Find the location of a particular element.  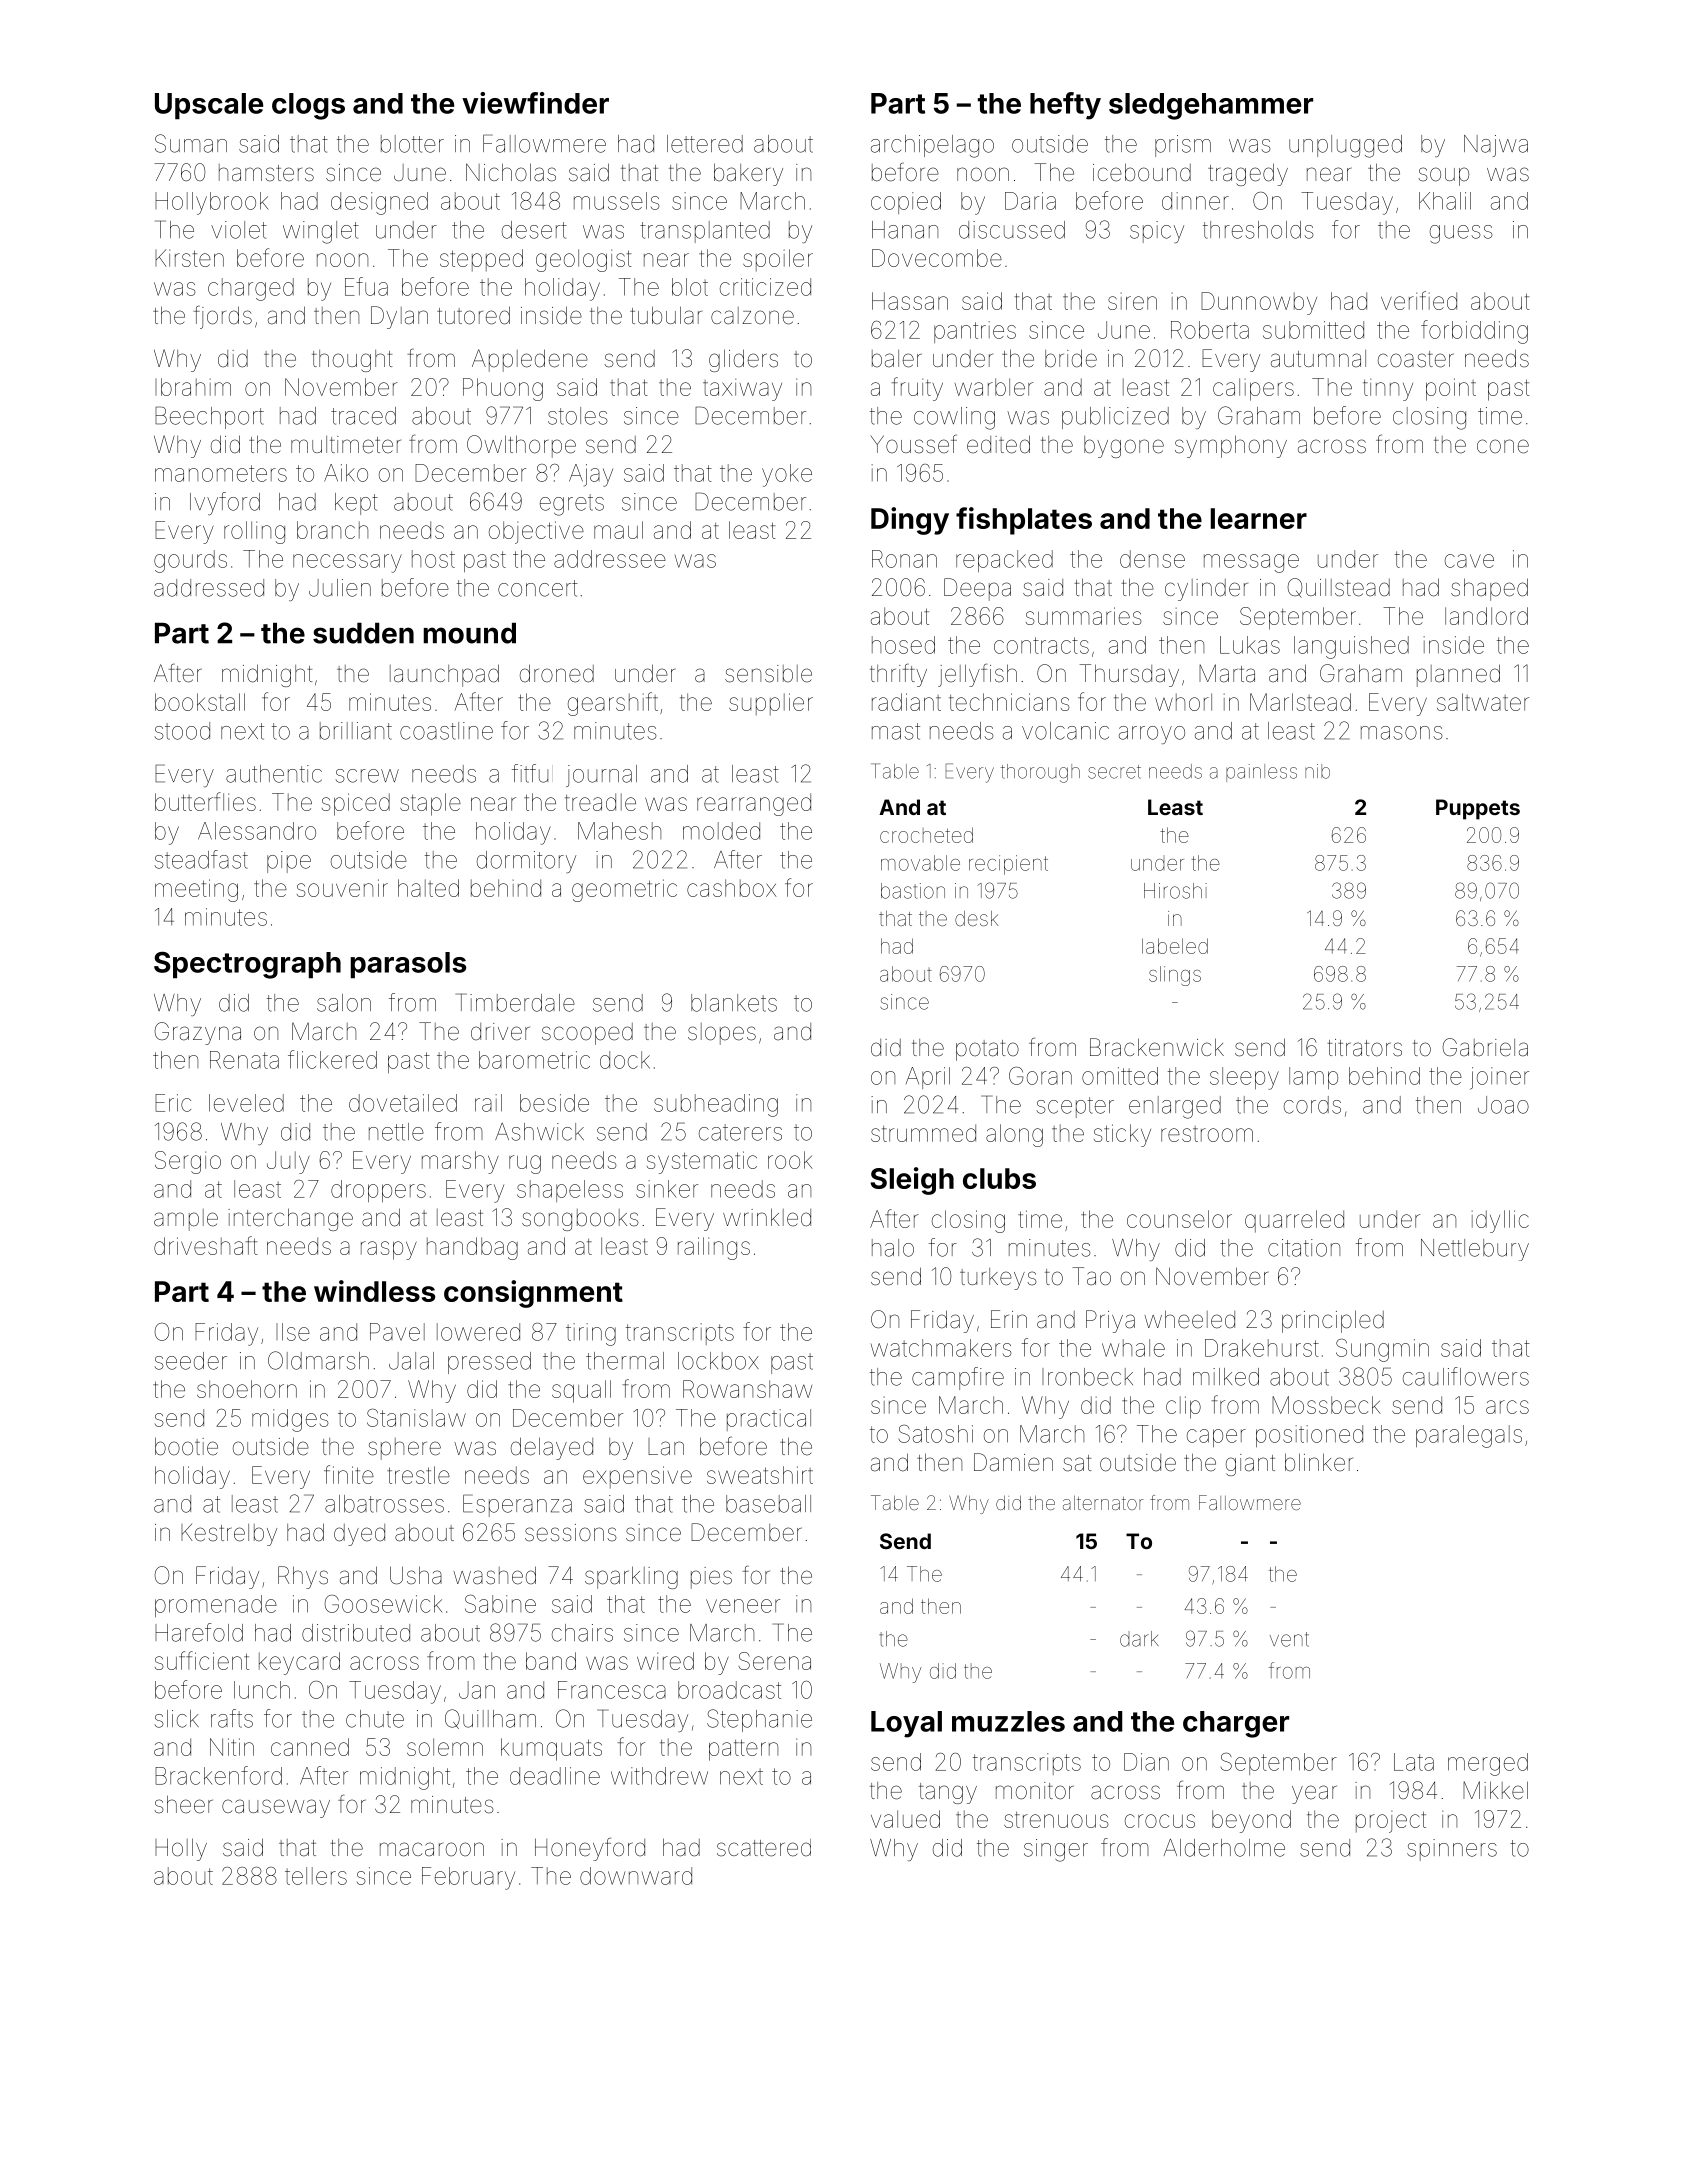

spinners is located at coordinates (1452, 1850).
